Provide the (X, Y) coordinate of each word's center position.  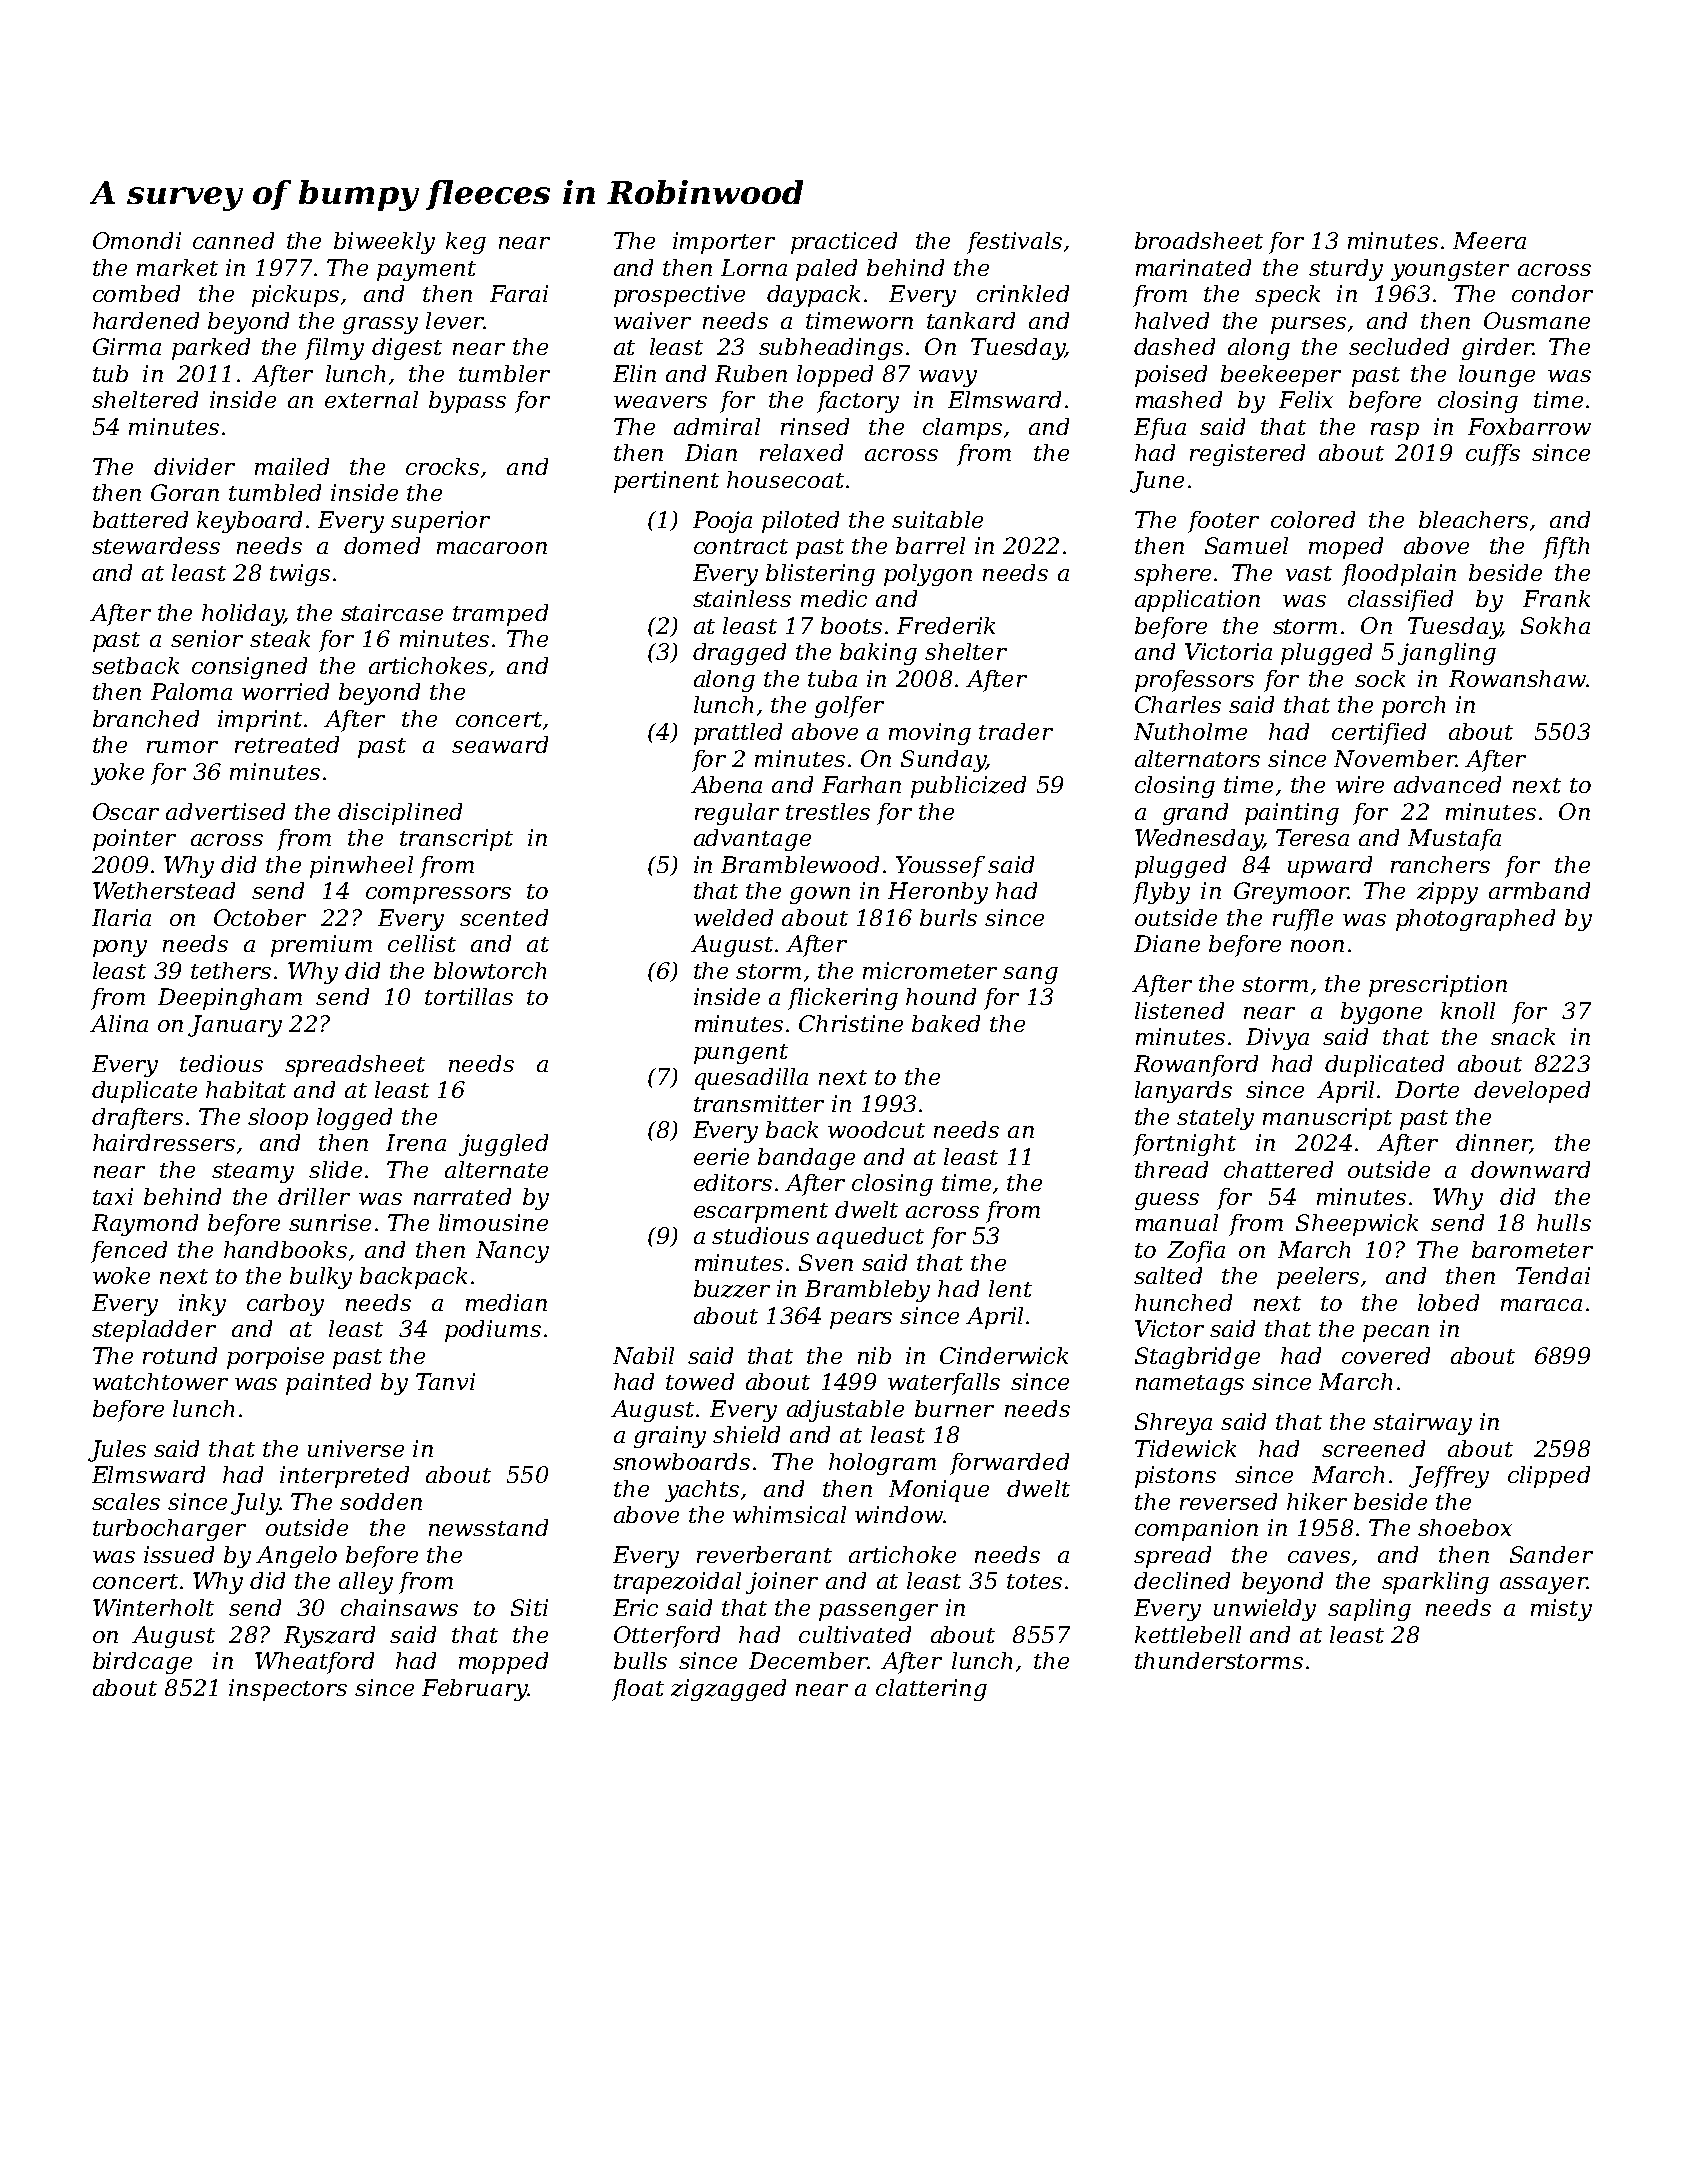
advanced (1447, 784)
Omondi (137, 240)
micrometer (930, 970)
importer (724, 243)
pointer (134, 840)
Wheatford (314, 1663)
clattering (931, 1690)
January (235, 1026)
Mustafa (1454, 840)
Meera (1489, 240)
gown (820, 895)
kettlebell (1188, 1634)
